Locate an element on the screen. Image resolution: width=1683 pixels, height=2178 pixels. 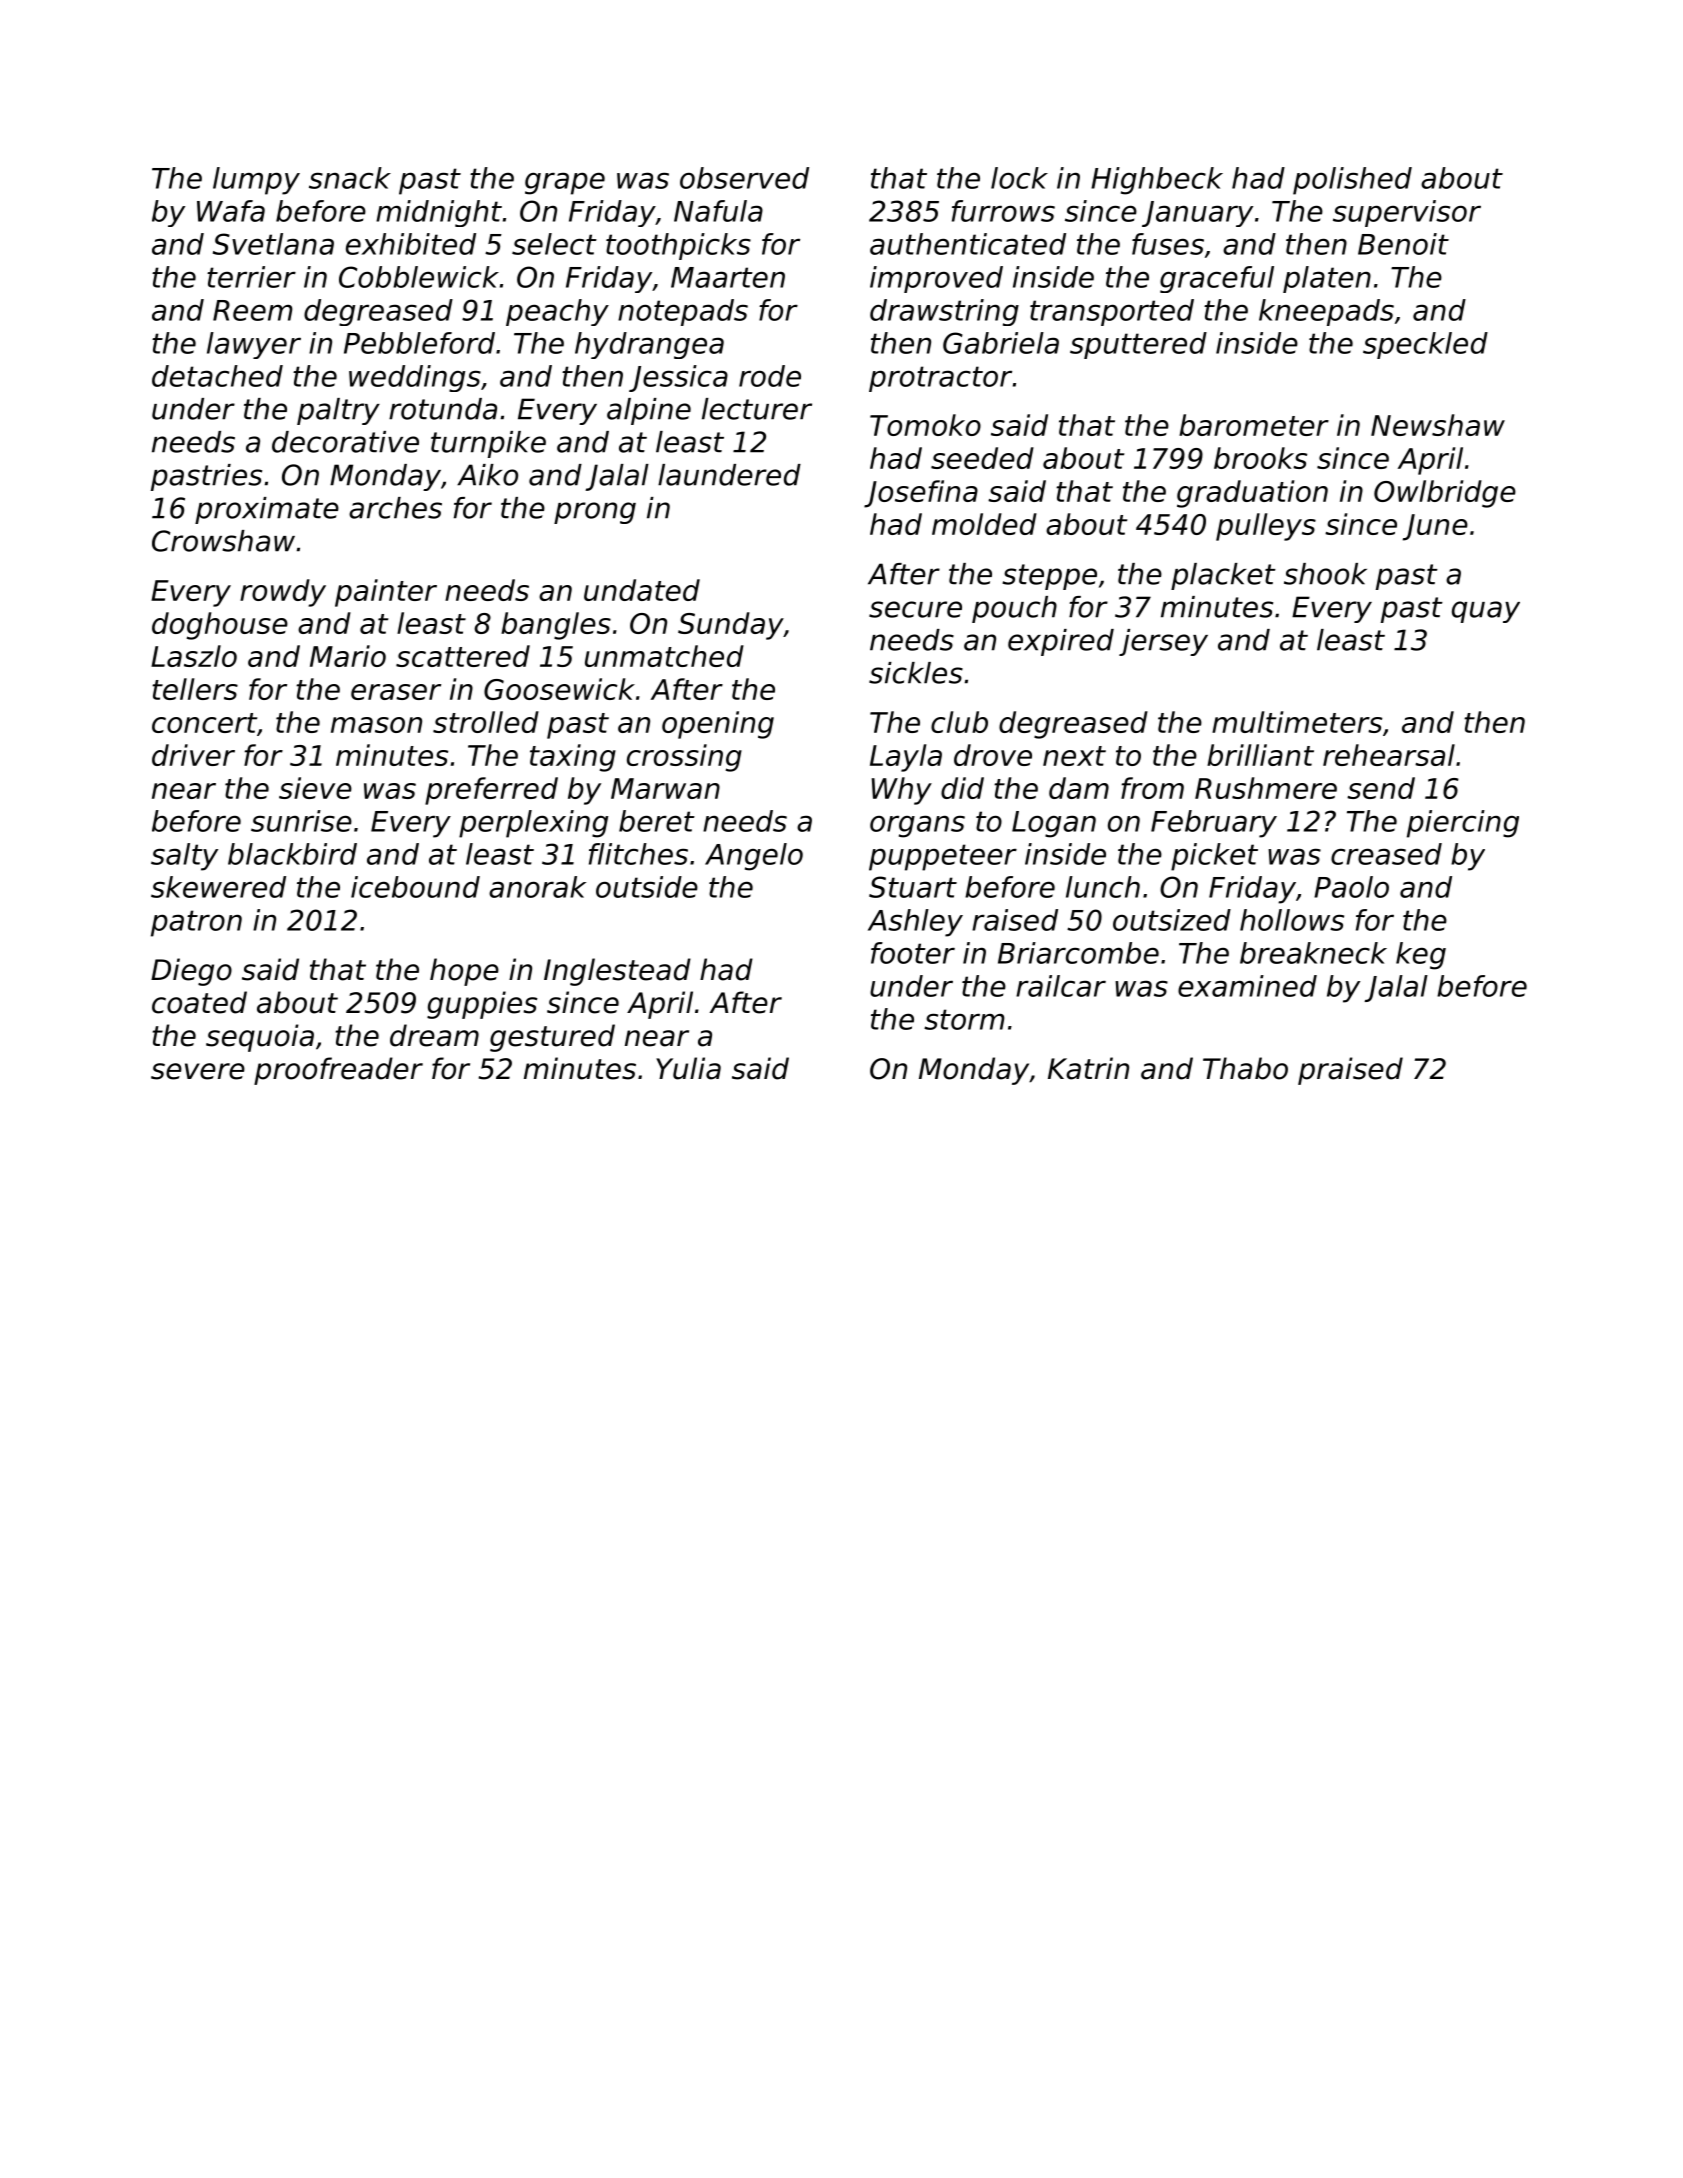
seeded is located at coordinates (982, 458).
